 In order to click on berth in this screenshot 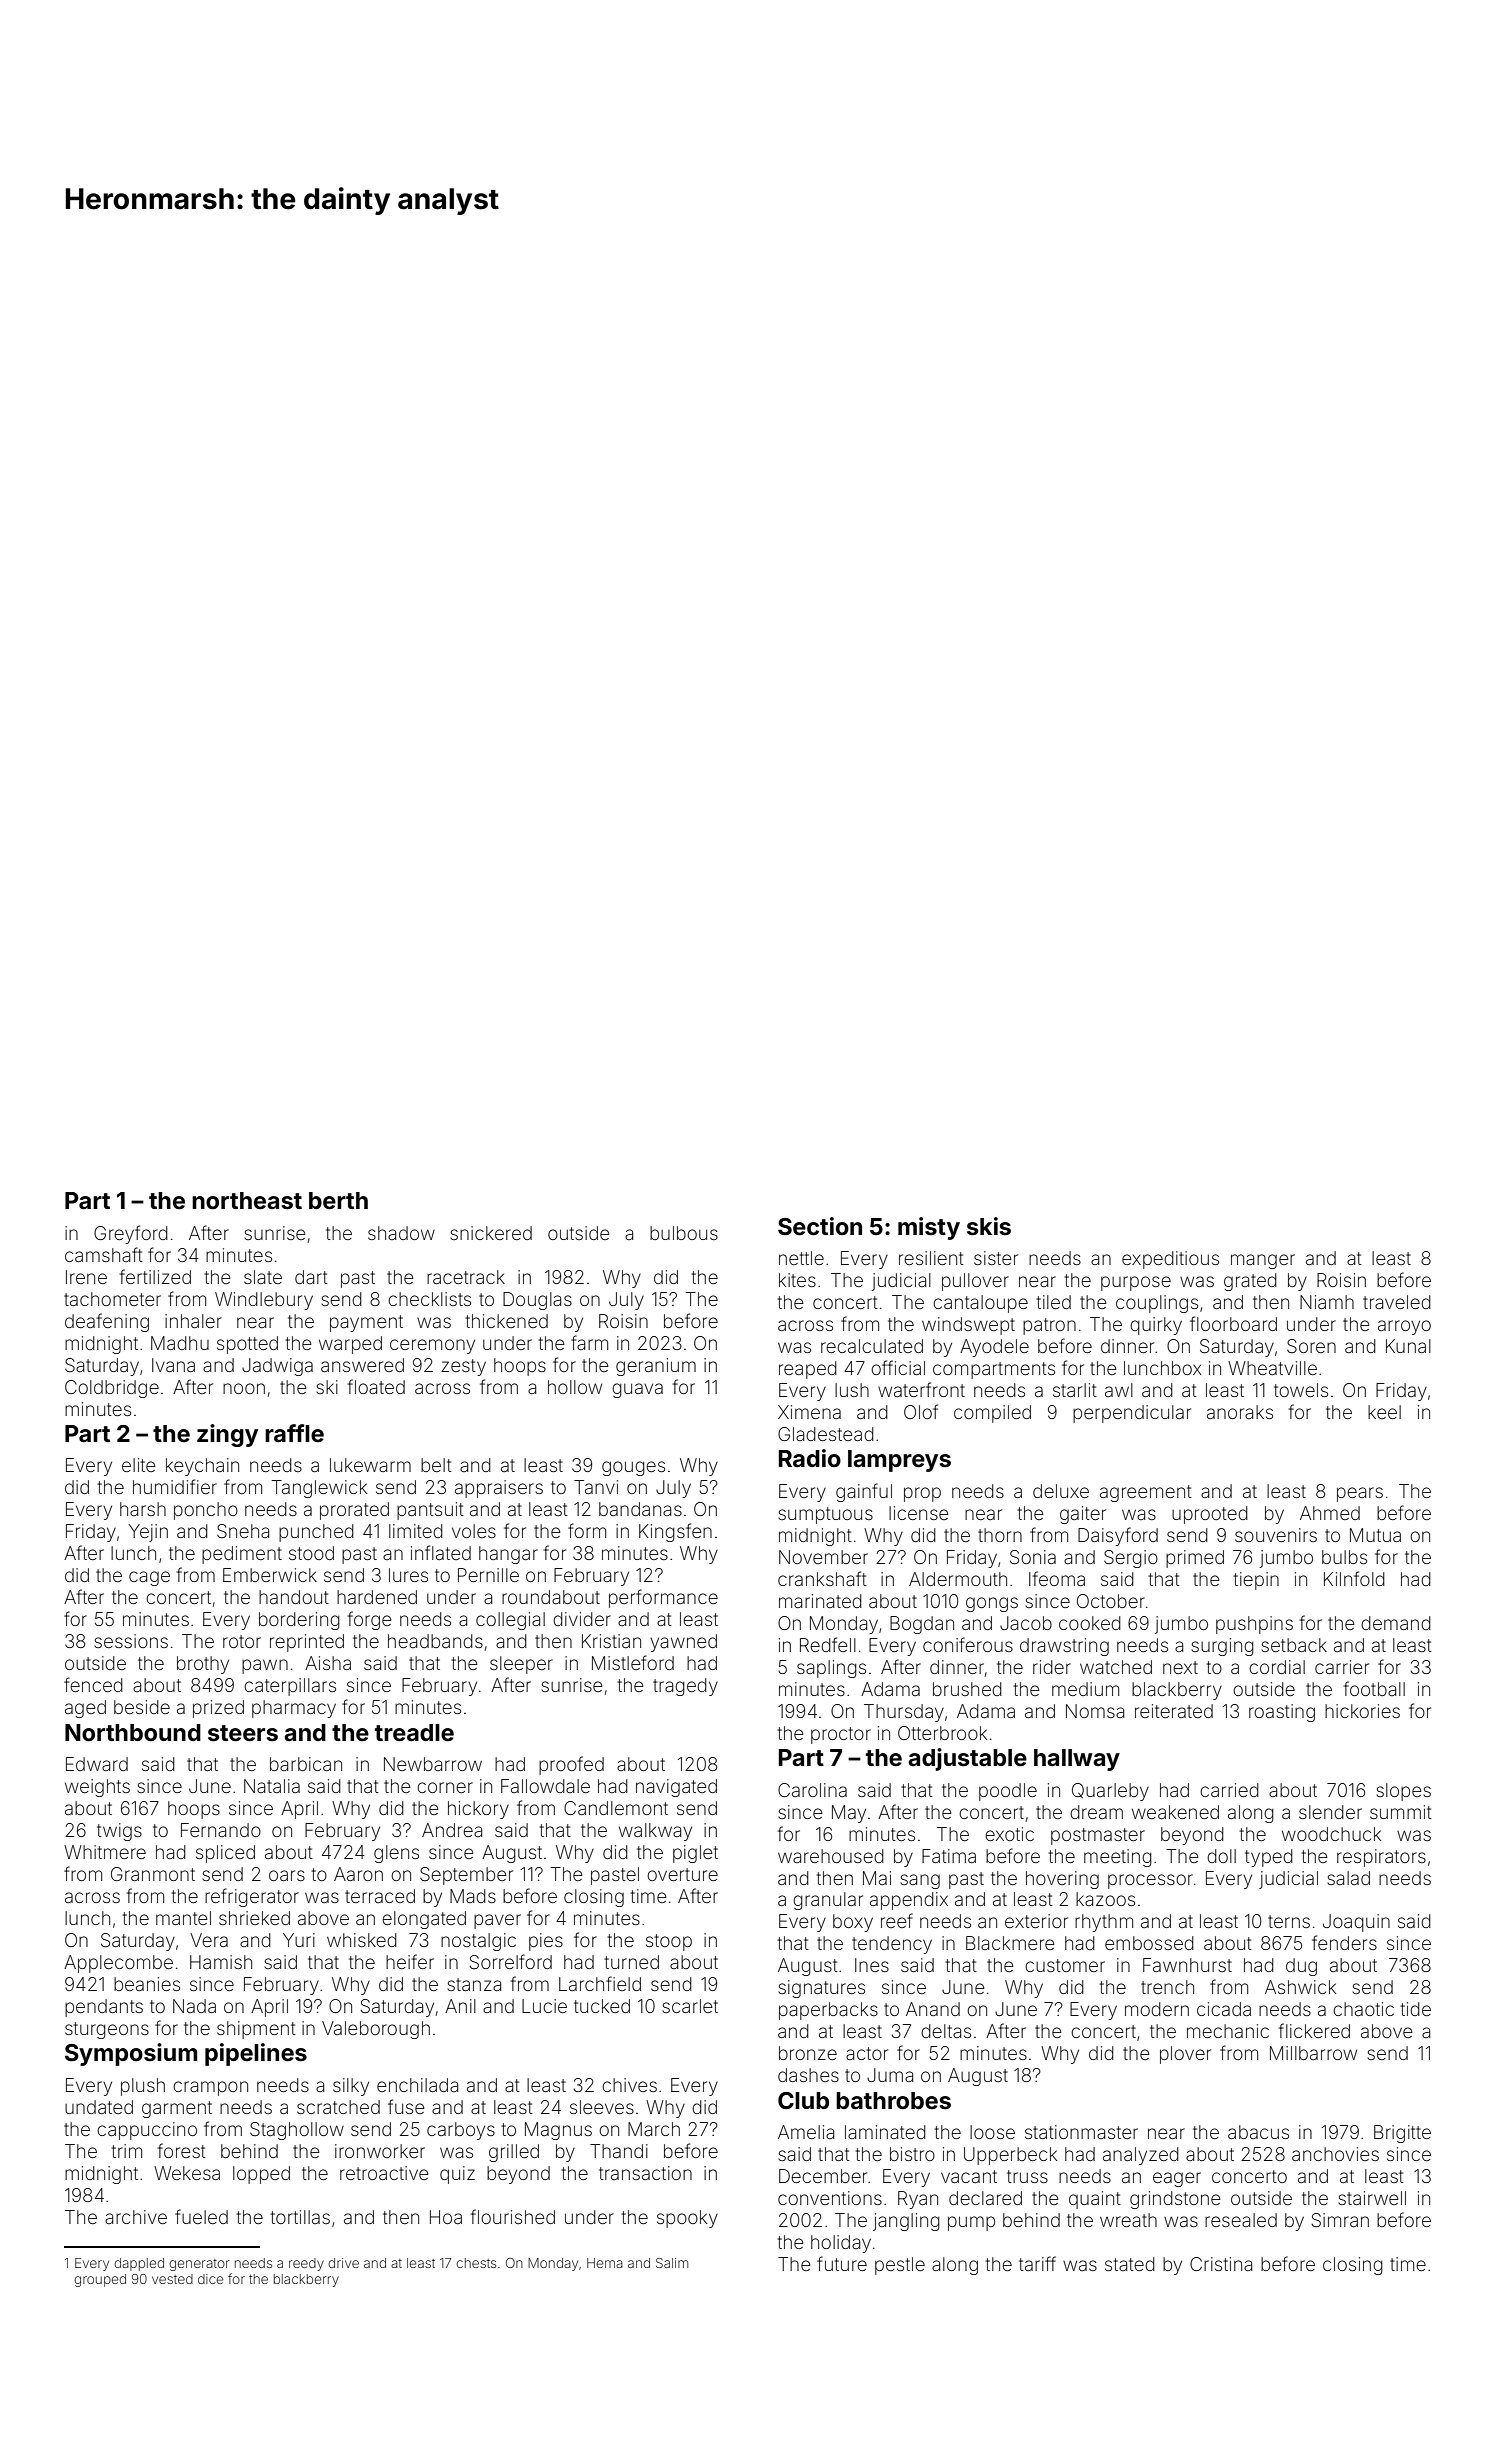, I will do `click(338, 1201)`.
